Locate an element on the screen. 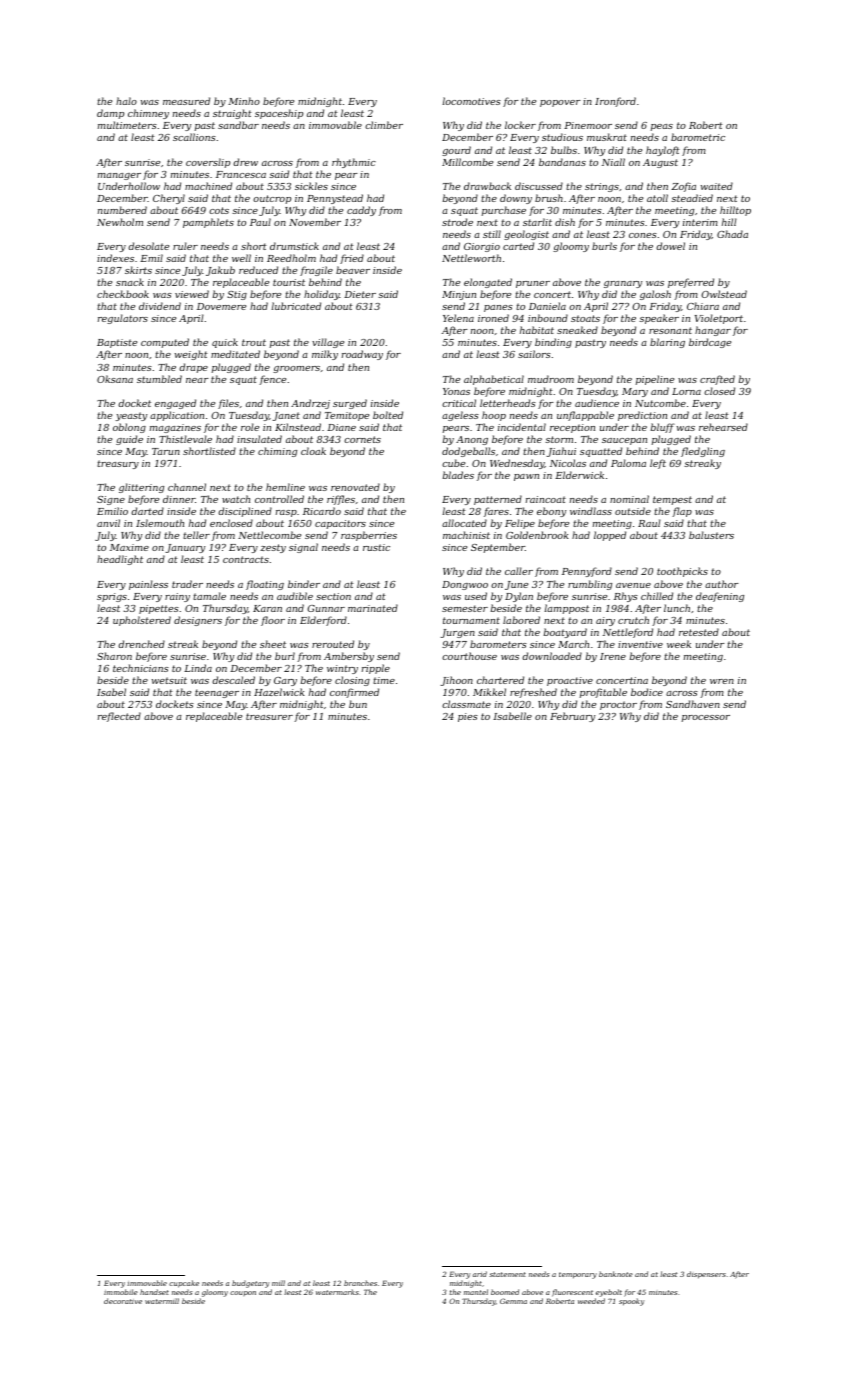 This screenshot has width=849, height=1400. temporary is located at coordinates (578, 1275).
